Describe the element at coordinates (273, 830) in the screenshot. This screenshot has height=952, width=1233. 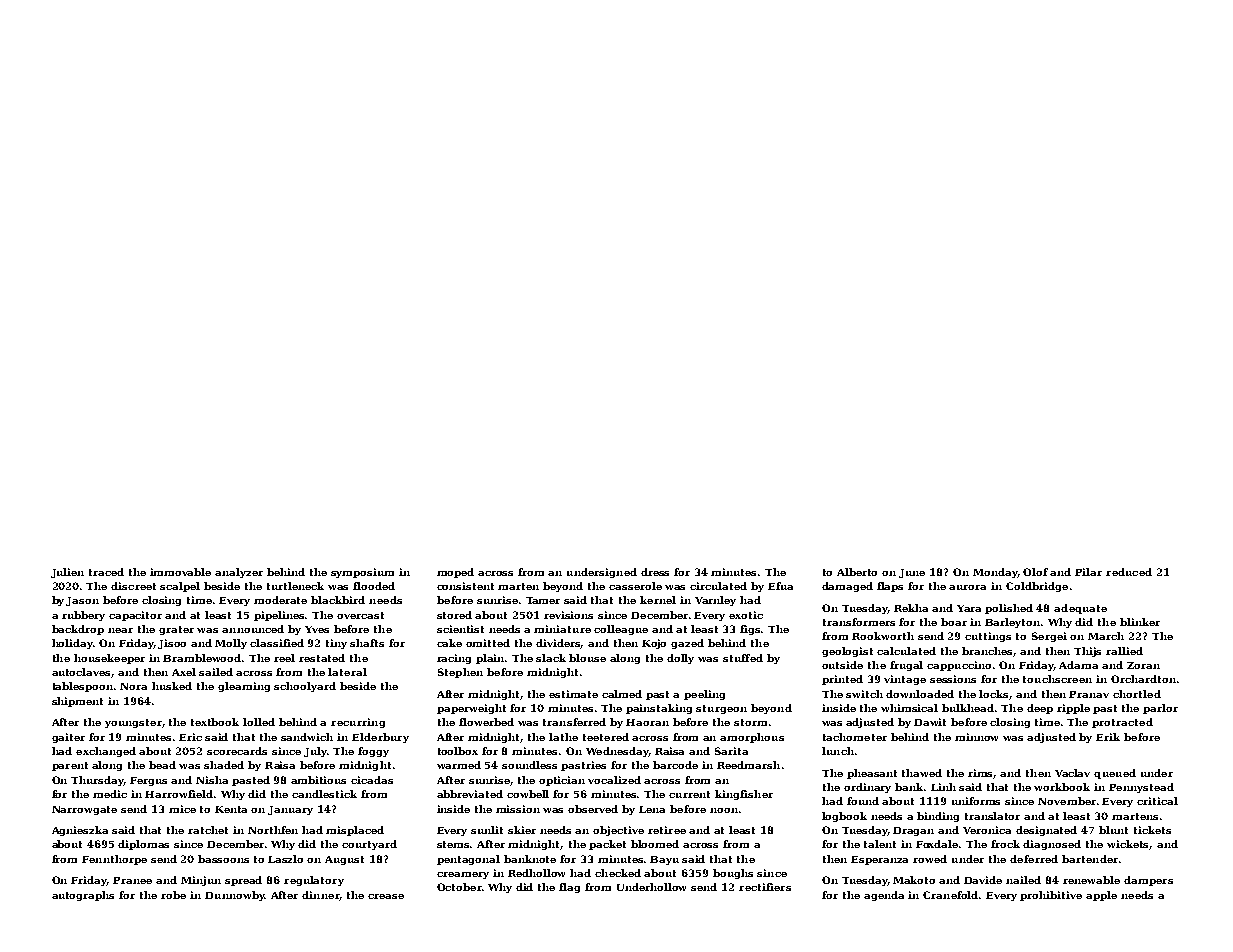
I see `Northfen` at that location.
